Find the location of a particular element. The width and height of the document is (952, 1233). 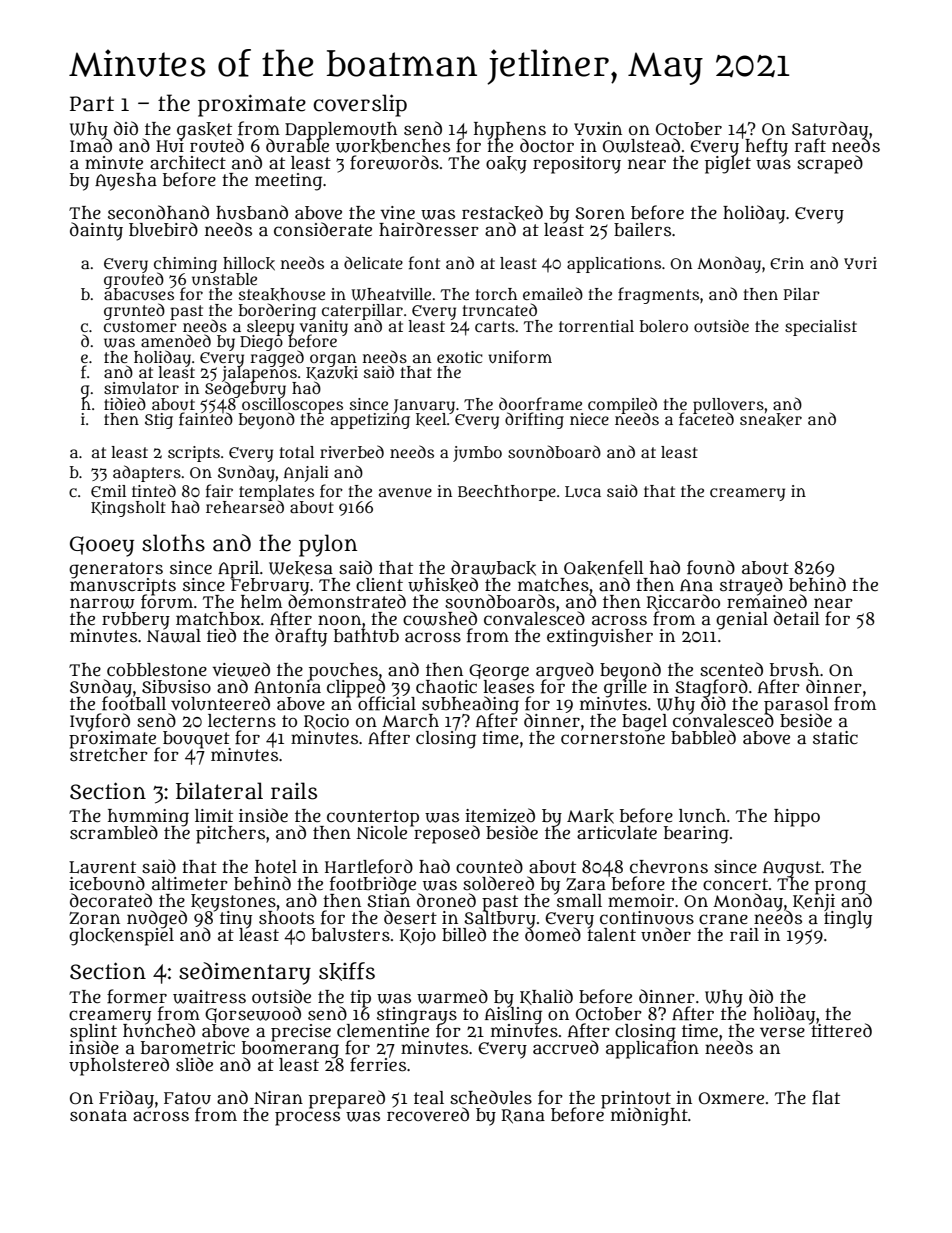

gasket is located at coordinates (204, 130).
